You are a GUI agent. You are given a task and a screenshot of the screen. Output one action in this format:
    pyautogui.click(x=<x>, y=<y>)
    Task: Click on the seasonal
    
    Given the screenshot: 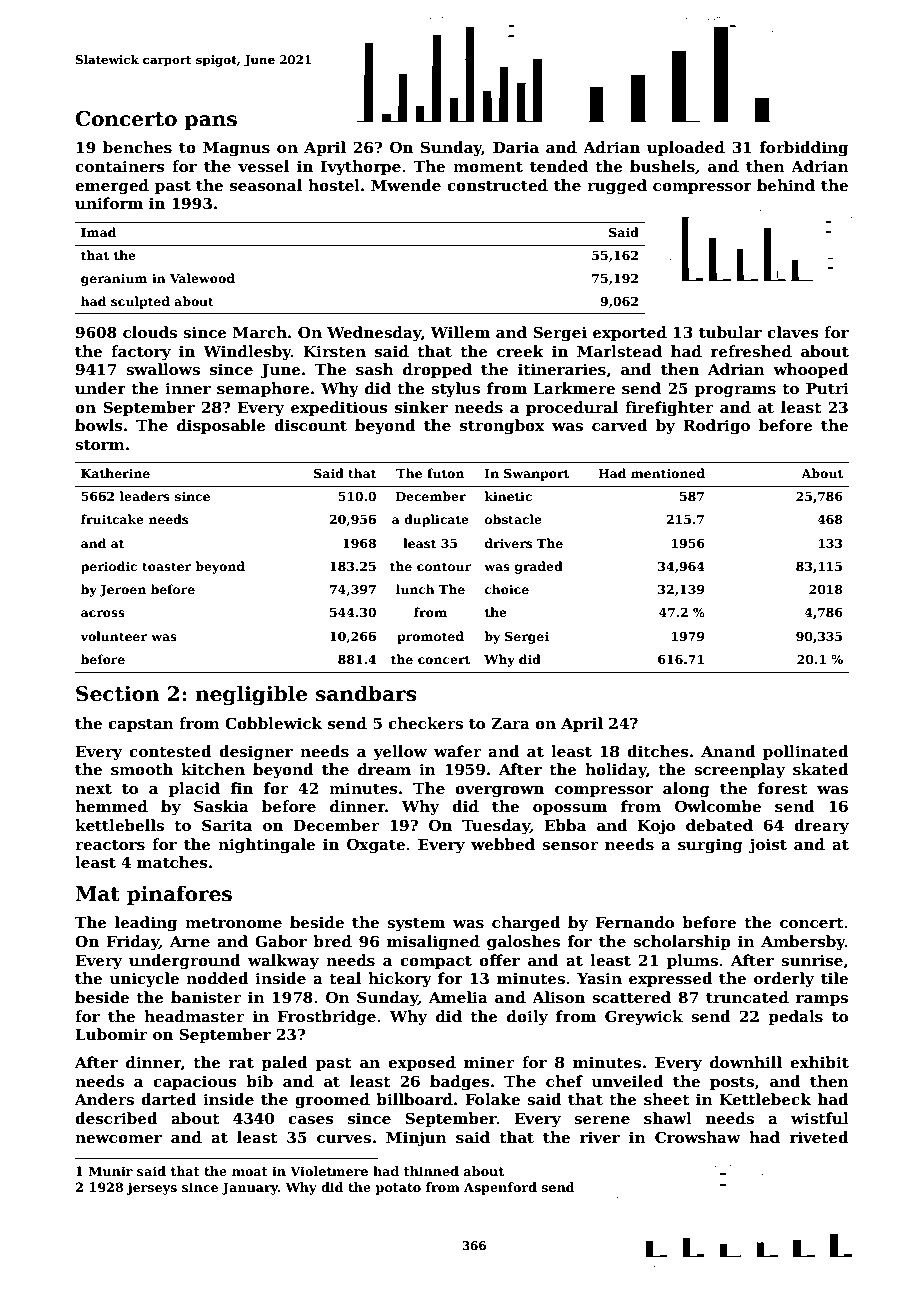 What is the action you would take?
    pyautogui.click(x=266, y=185)
